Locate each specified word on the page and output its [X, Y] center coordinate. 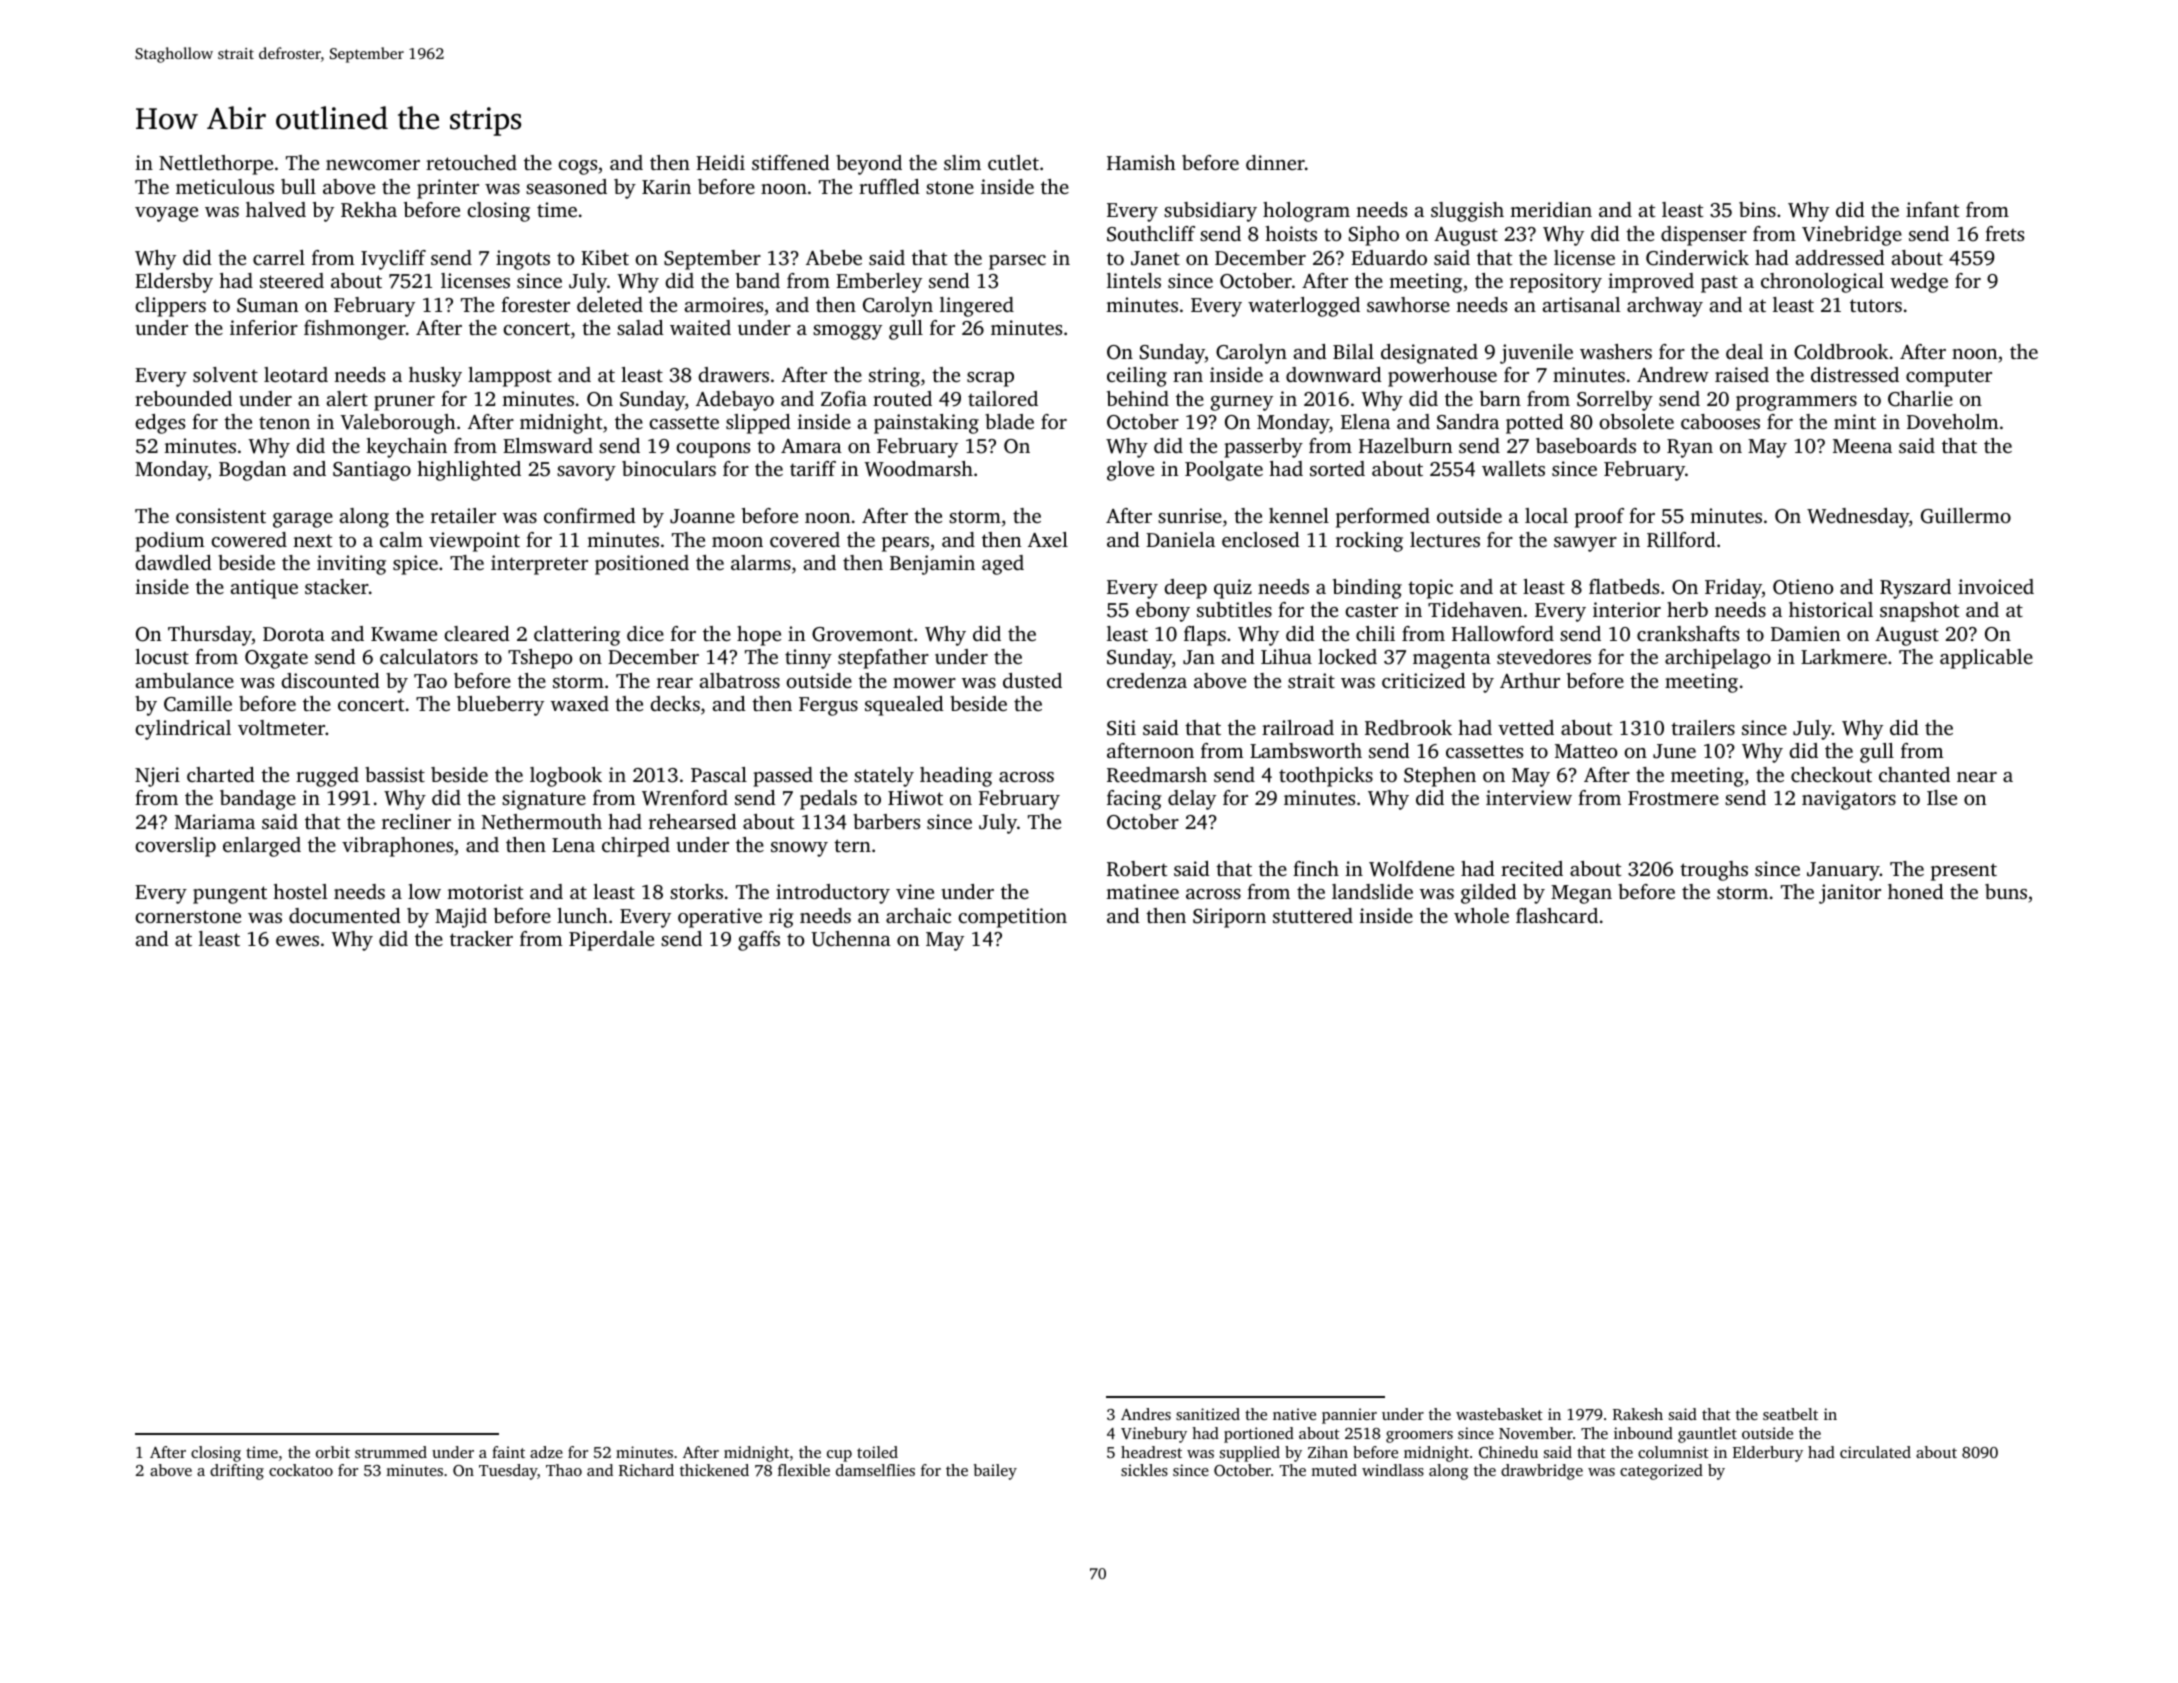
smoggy [847, 332]
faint [508, 1452]
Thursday [210, 636]
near [1977, 777]
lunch [582, 915]
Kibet [605, 257]
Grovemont [862, 634]
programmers [1796, 403]
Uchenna [851, 939]
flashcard [1557, 915]
